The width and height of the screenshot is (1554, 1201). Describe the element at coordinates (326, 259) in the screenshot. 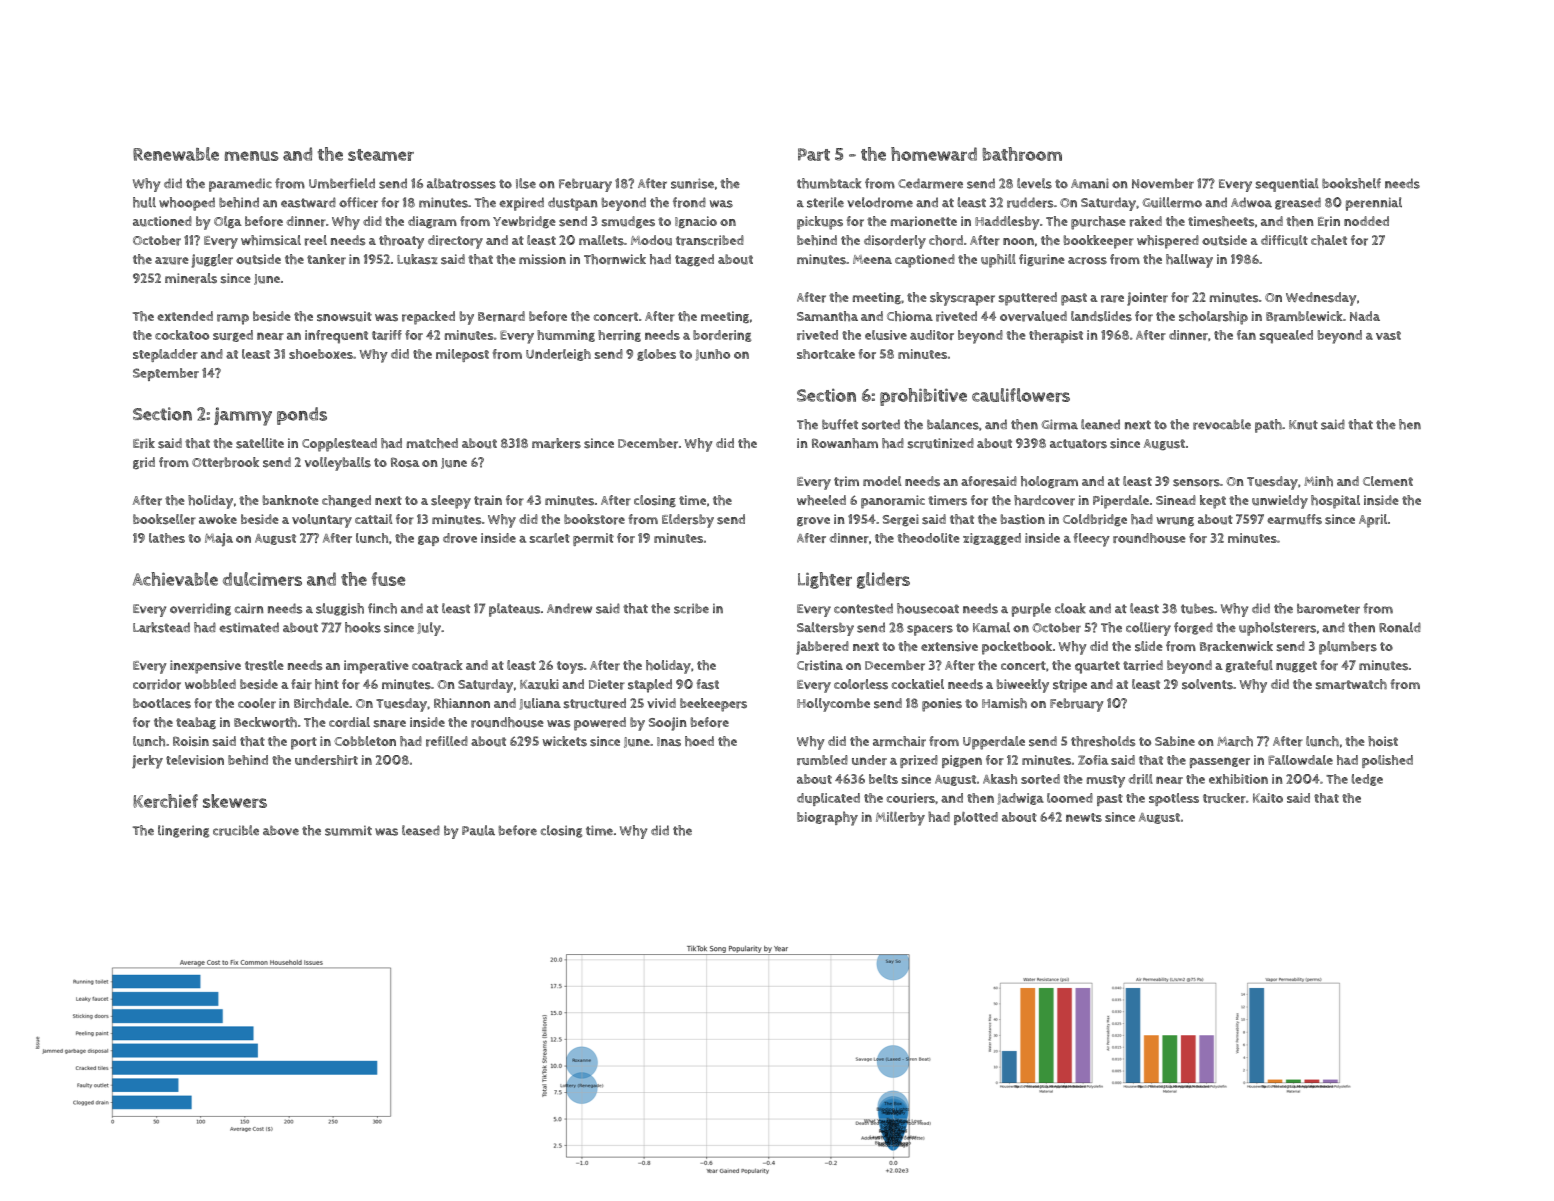

I see `tanker` at that location.
